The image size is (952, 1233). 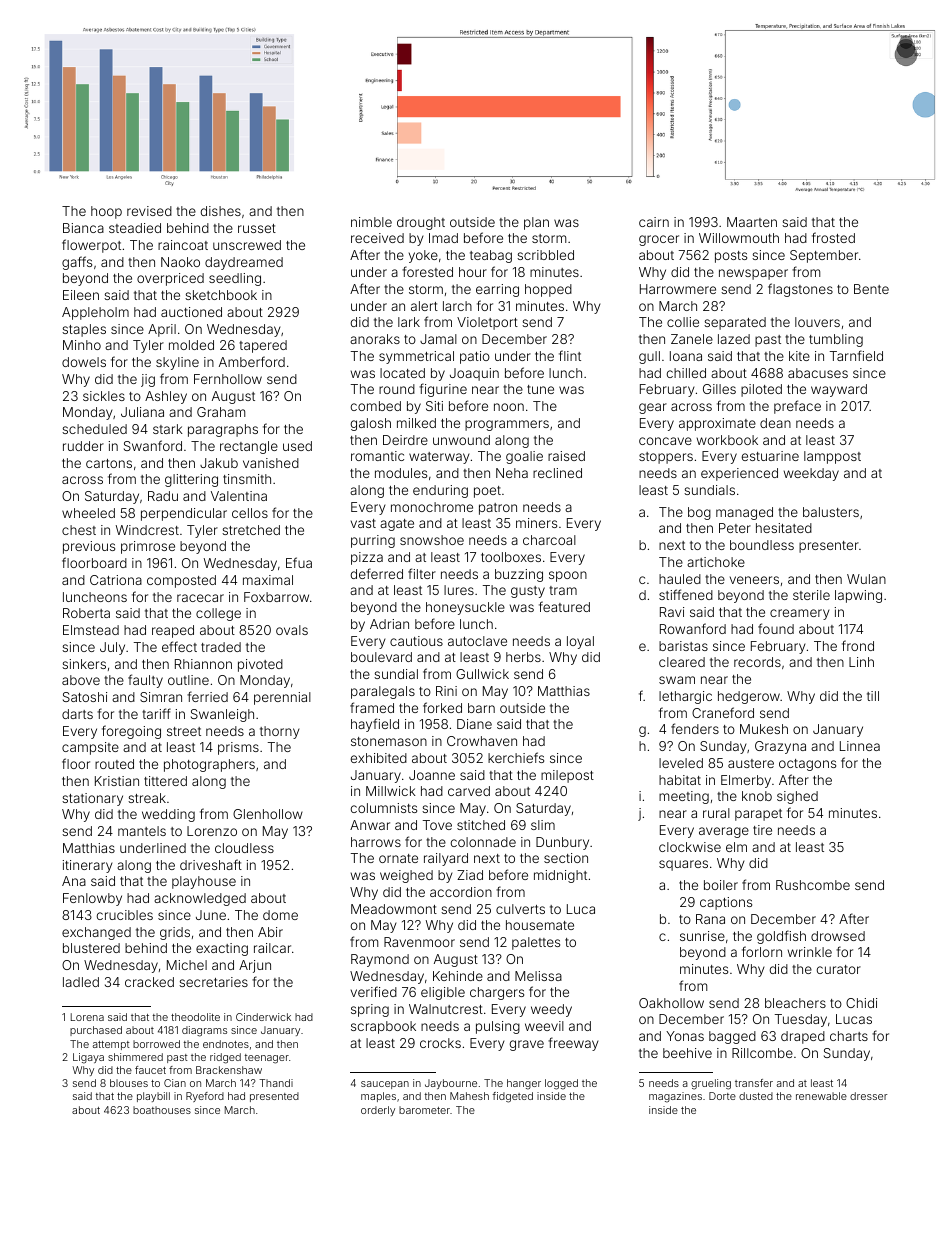 I want to click on earring, so click(x=497, y=290).
